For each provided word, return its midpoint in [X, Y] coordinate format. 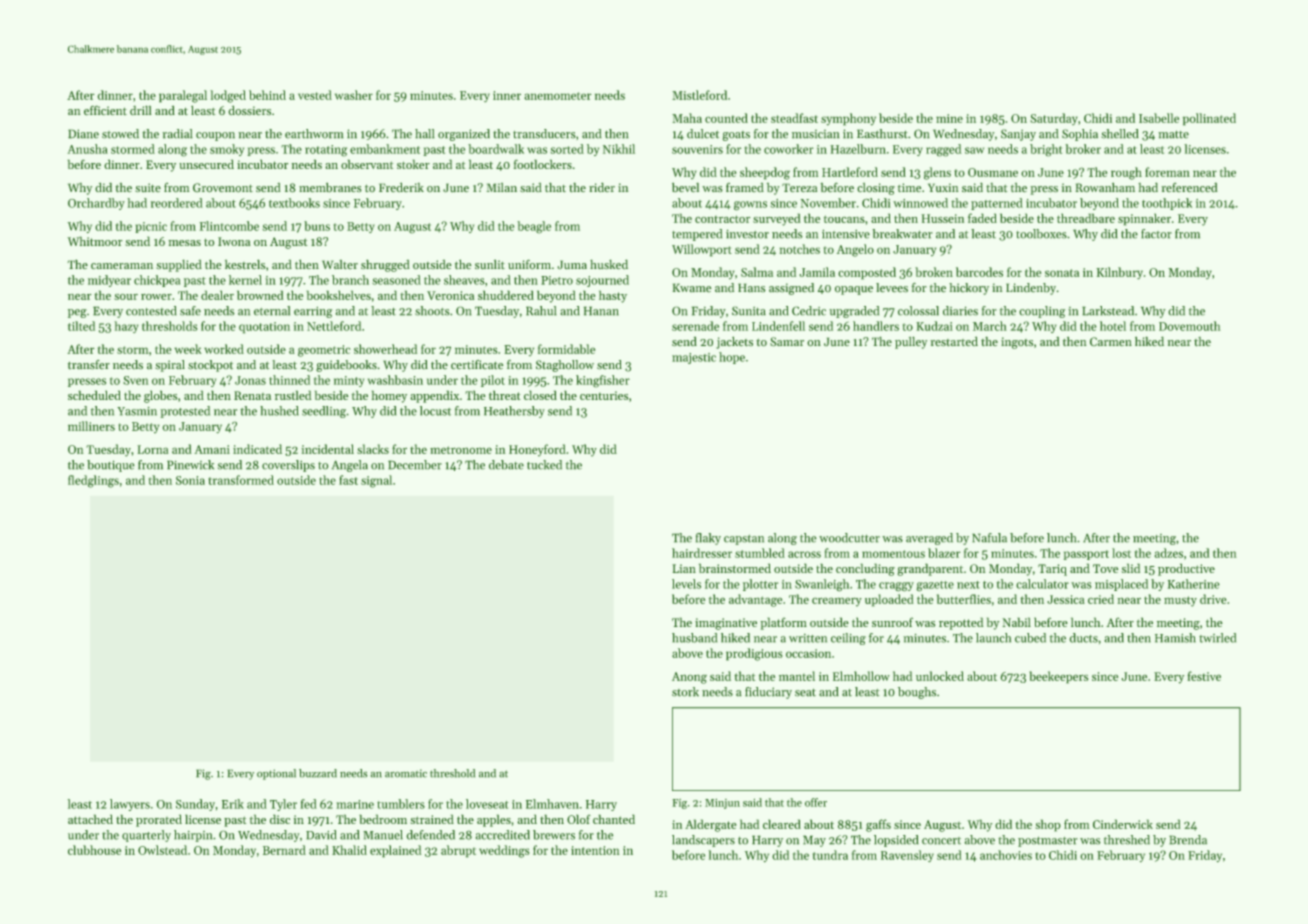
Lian [684, 568]
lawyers [130, 805]
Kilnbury [1120, 273]
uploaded [889, 600]
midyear [109, 281]
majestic [694, 358]
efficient [105, 110]
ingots [1017, 343]
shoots [432, 310]
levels [686, 584]
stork [685, 691]
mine [949, 118]
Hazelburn [858, 149]
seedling [324, 412]
